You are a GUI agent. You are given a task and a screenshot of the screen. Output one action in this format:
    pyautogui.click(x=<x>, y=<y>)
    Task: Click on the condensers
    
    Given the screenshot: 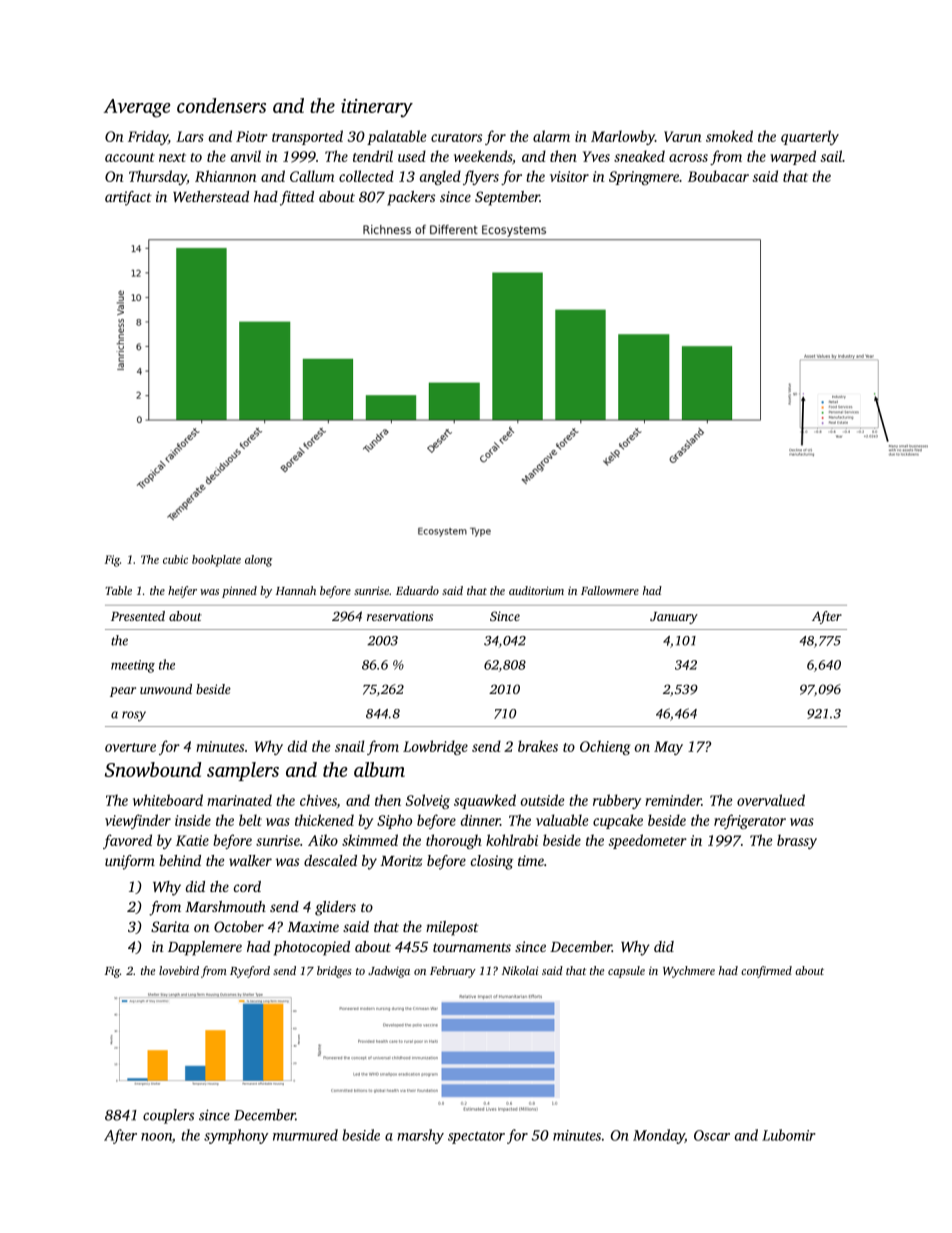 What is the action you would take?
    pyautogui.click(x=221, y=105)
